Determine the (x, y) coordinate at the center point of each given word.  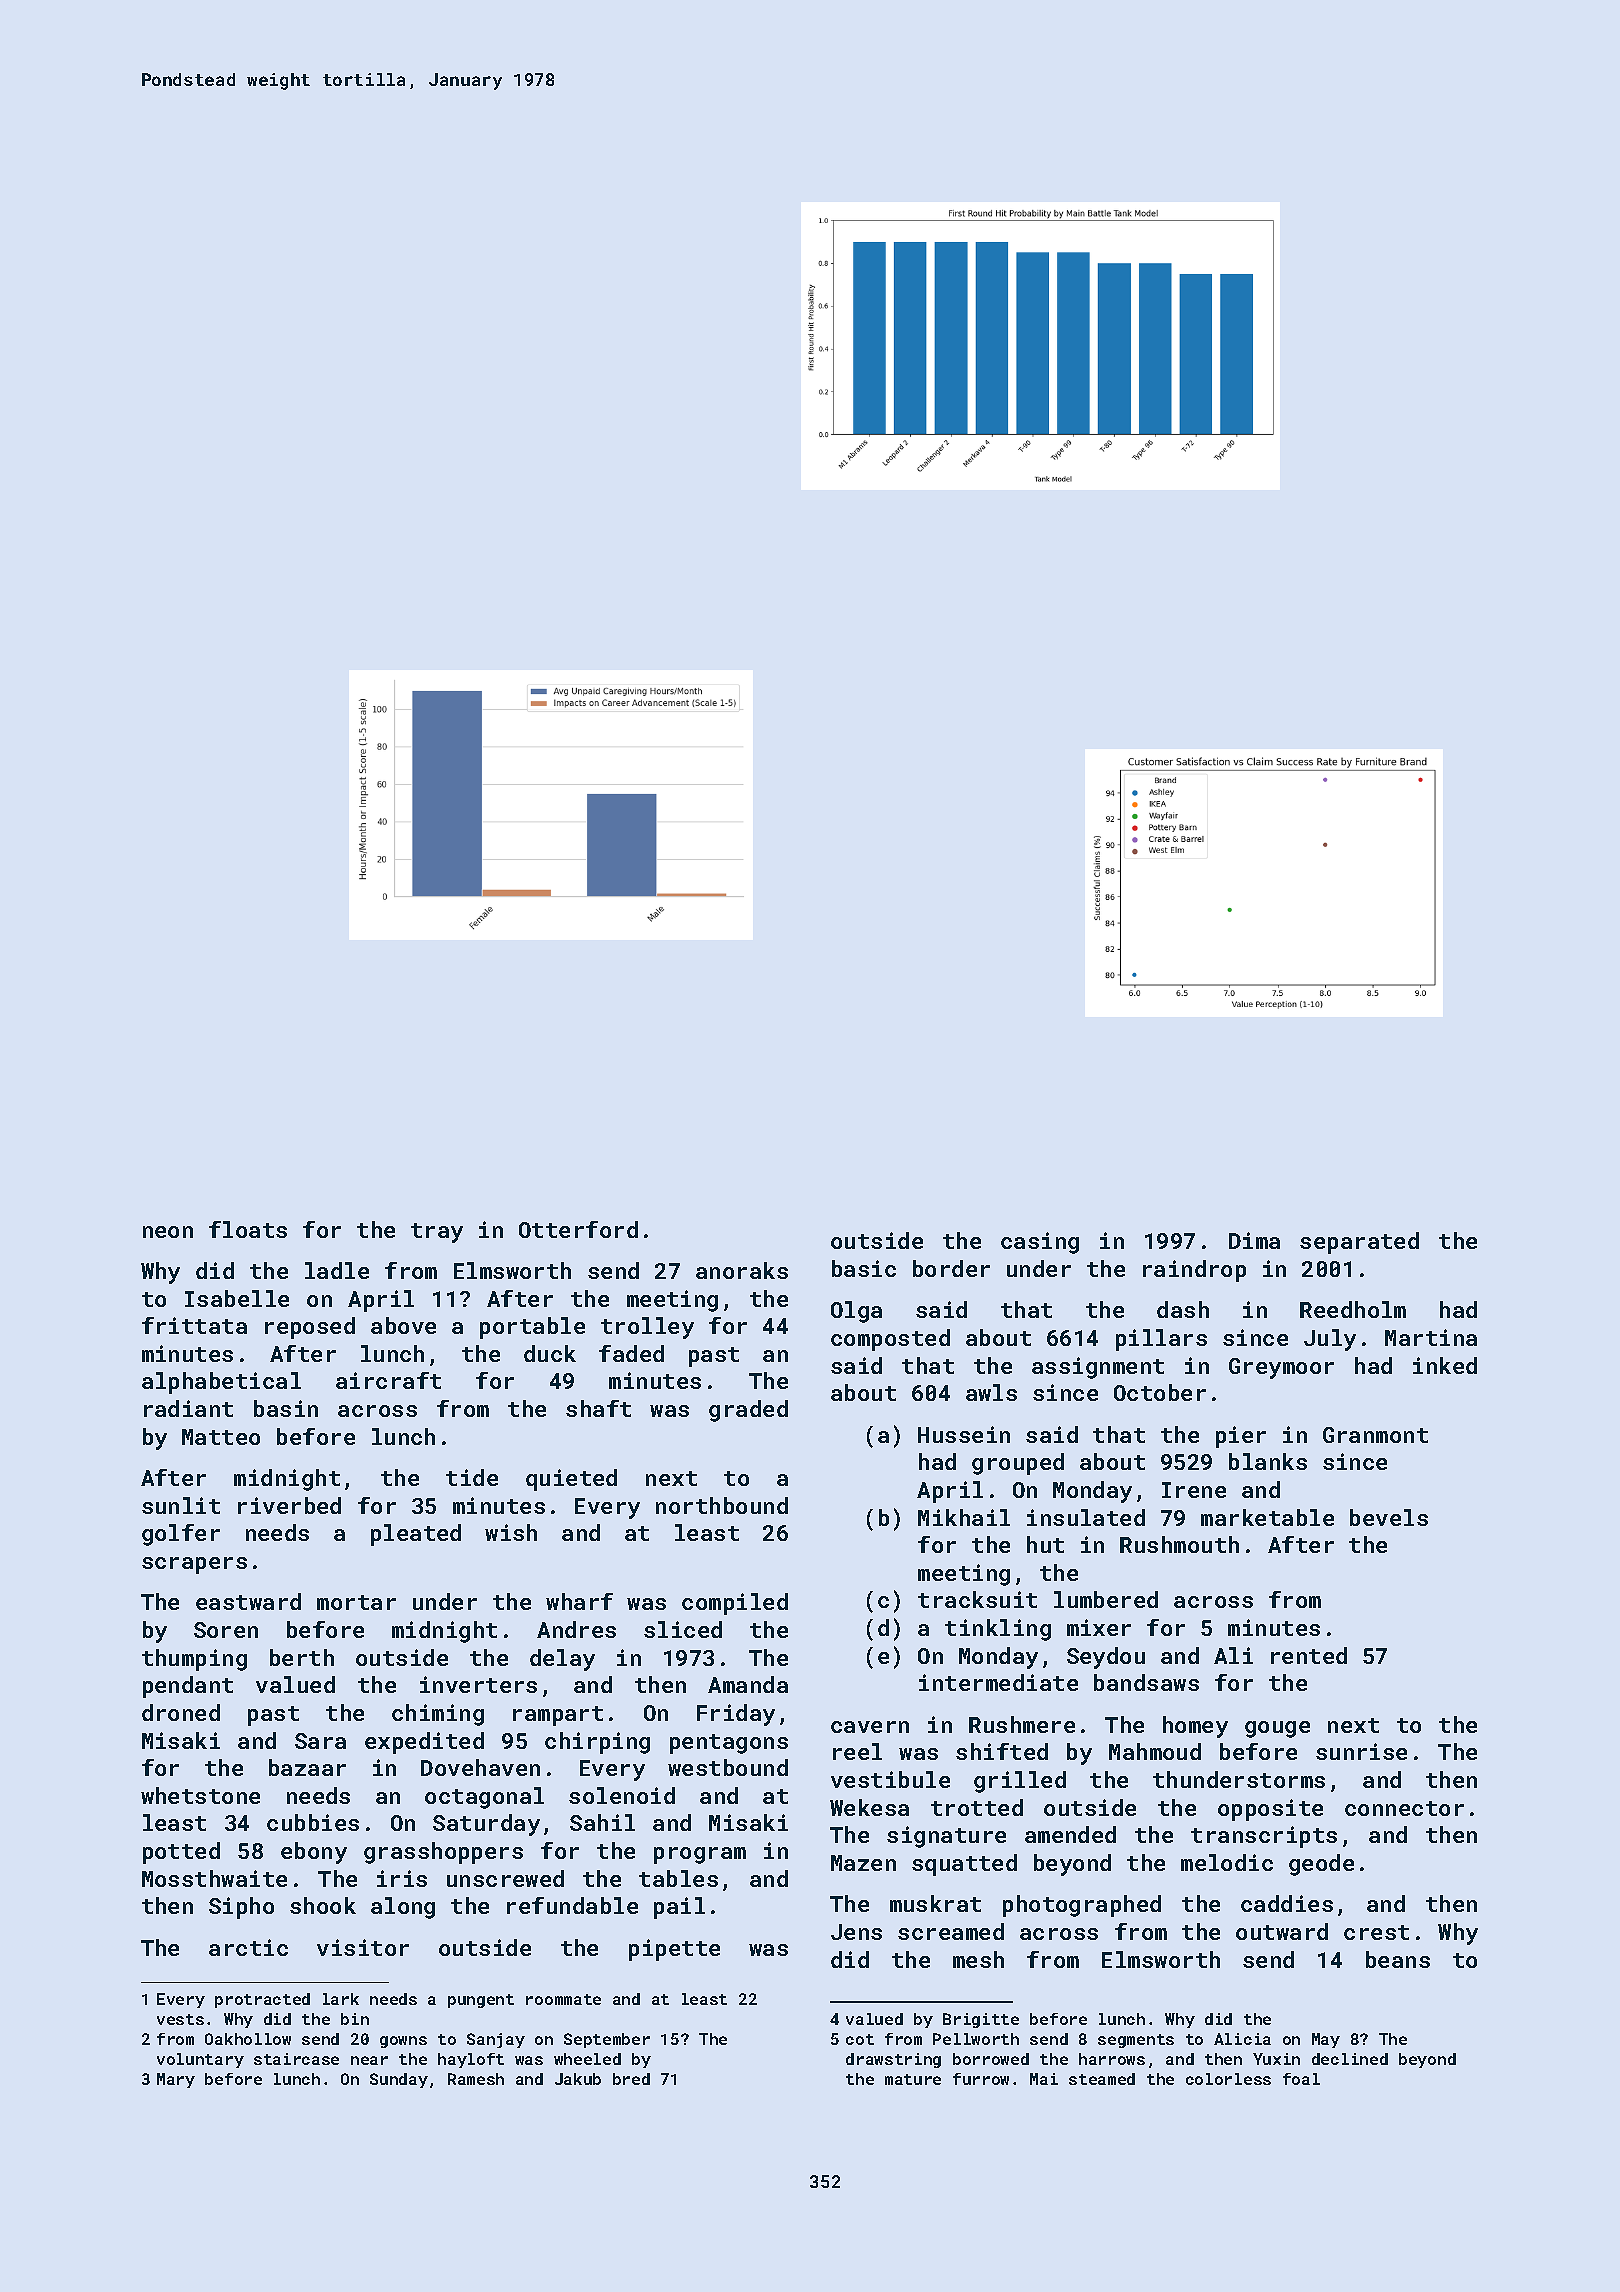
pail (679, 1908)
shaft (598, 1408)
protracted (262, 2000)
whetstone (200, 1795)
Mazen (863, 1863)
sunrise (1361, 1751)
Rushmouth (1179, 1544)
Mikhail (964, 1517)
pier (1241, 1437)
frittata (194, 1325)
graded (748, 1411)
